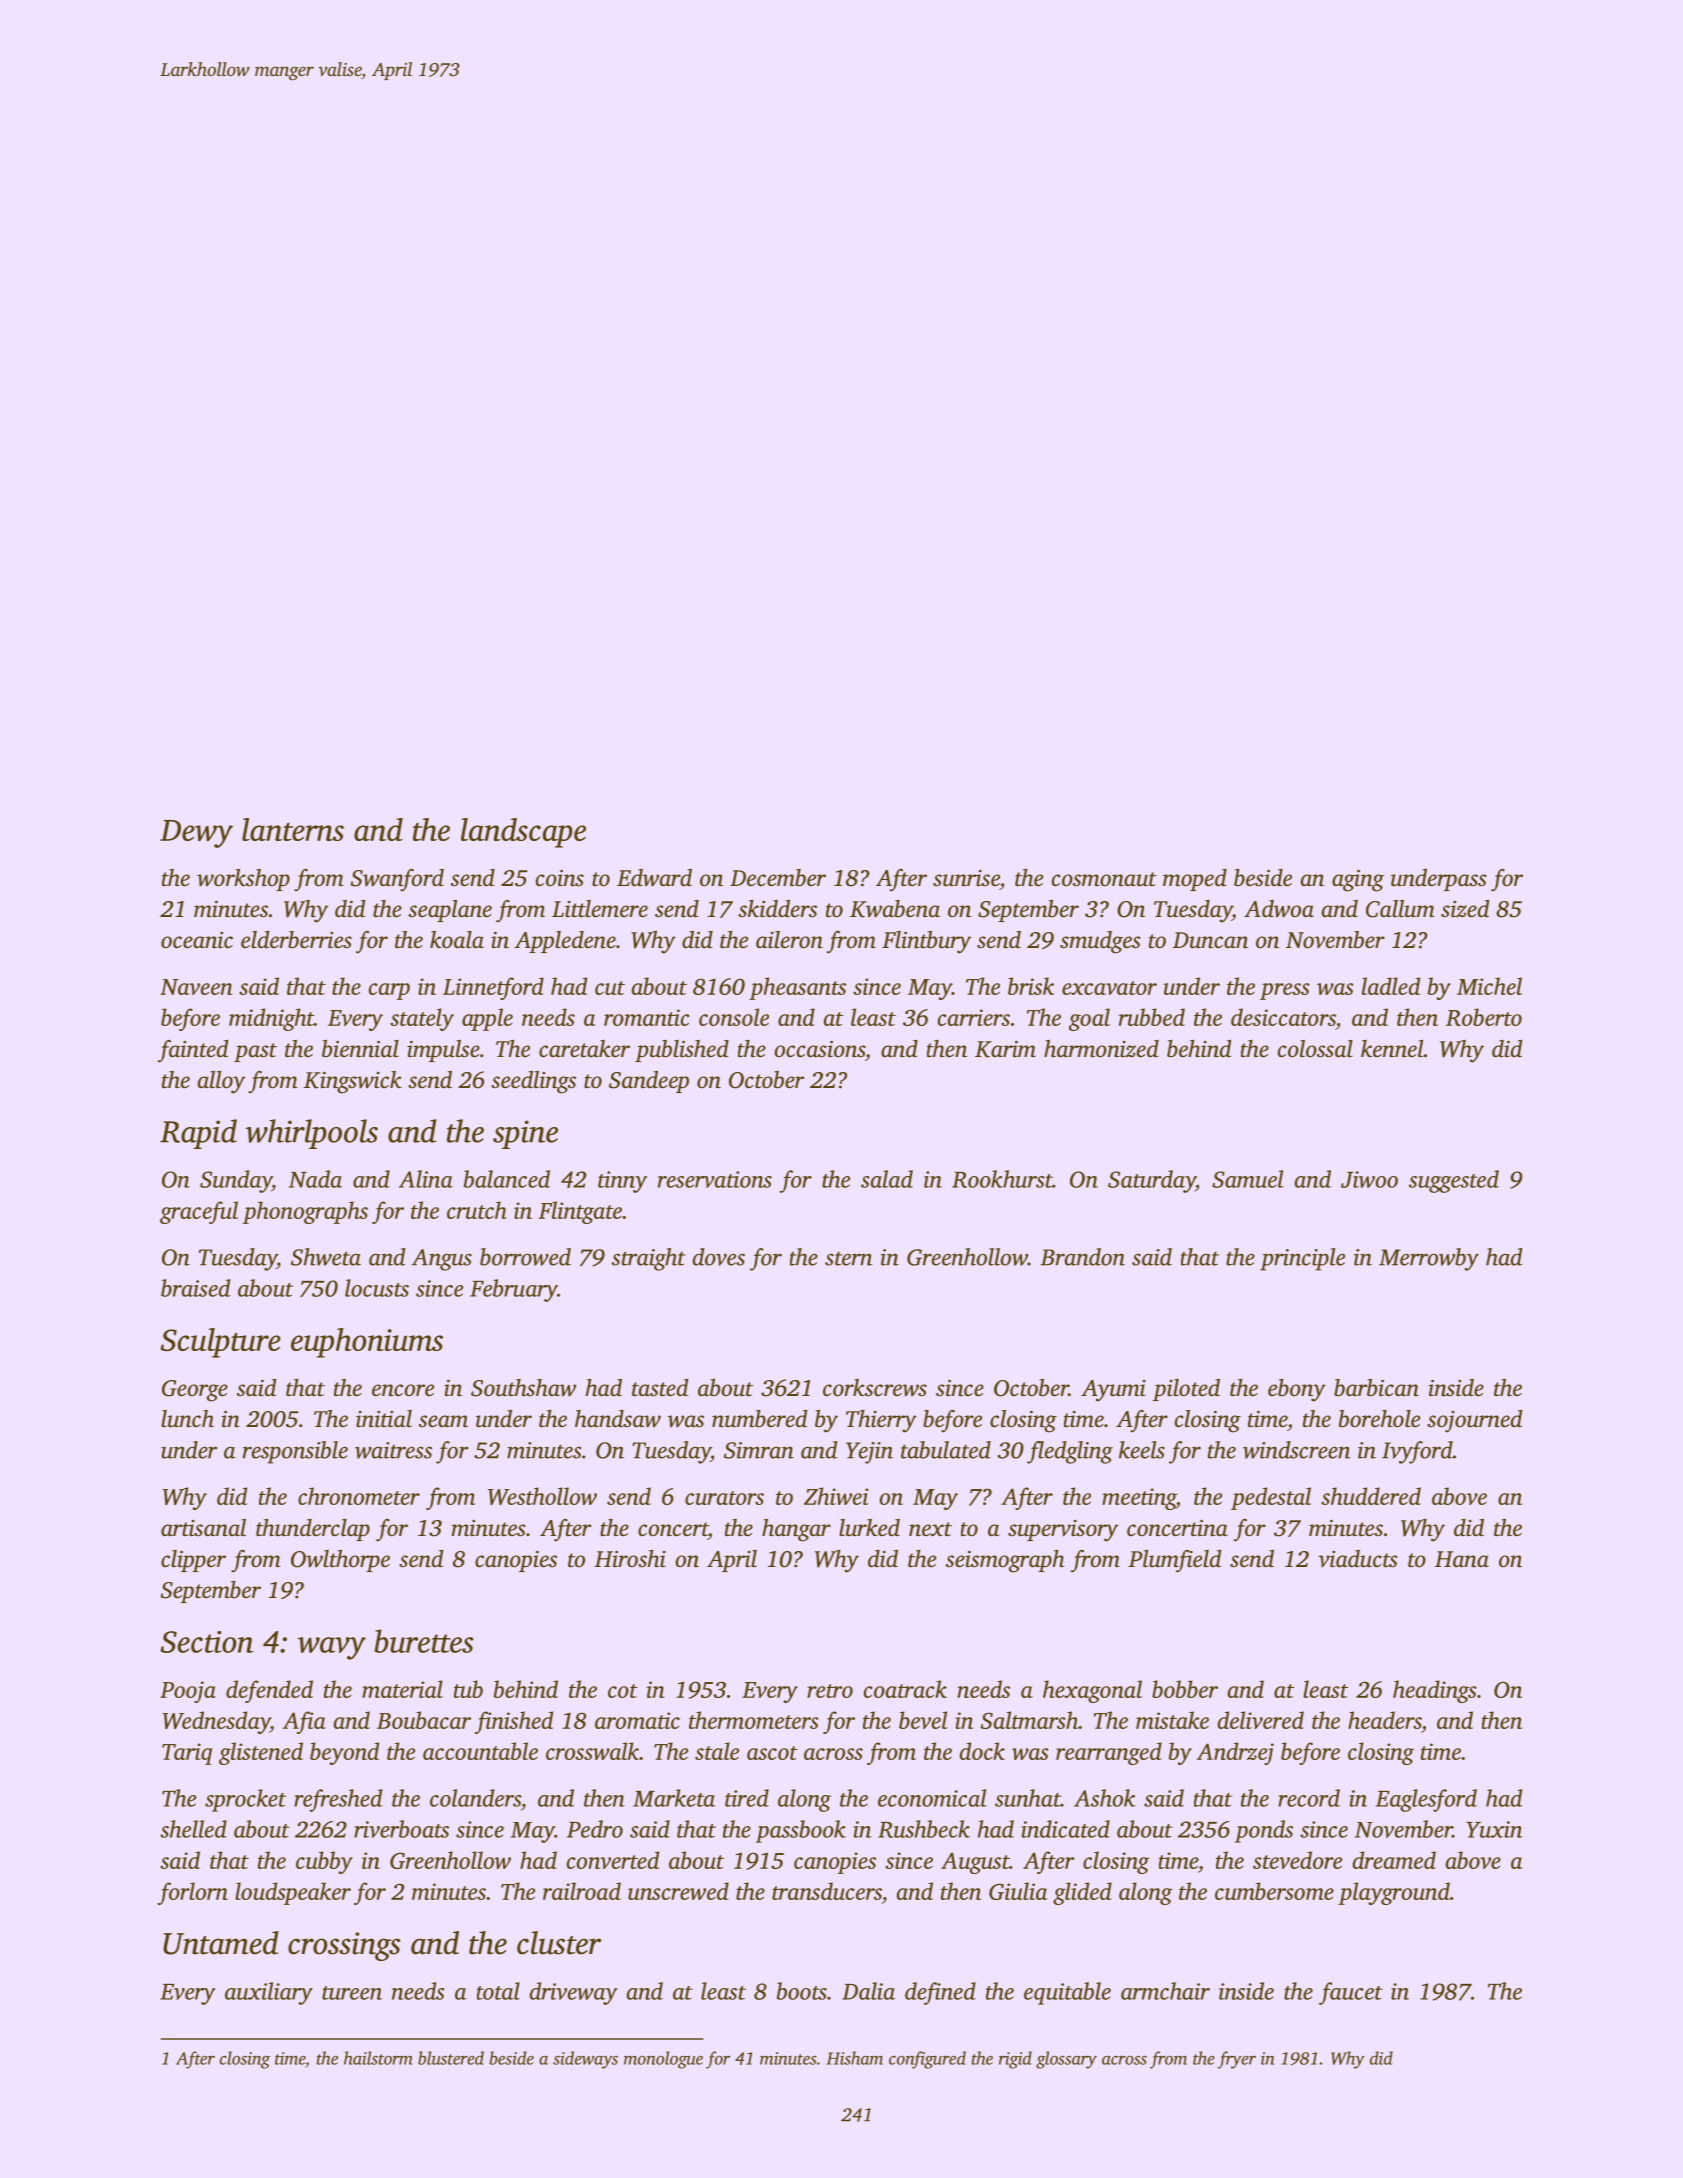 The image size is (1683, 2178). I want to click on workshop, so click(243, 880).
